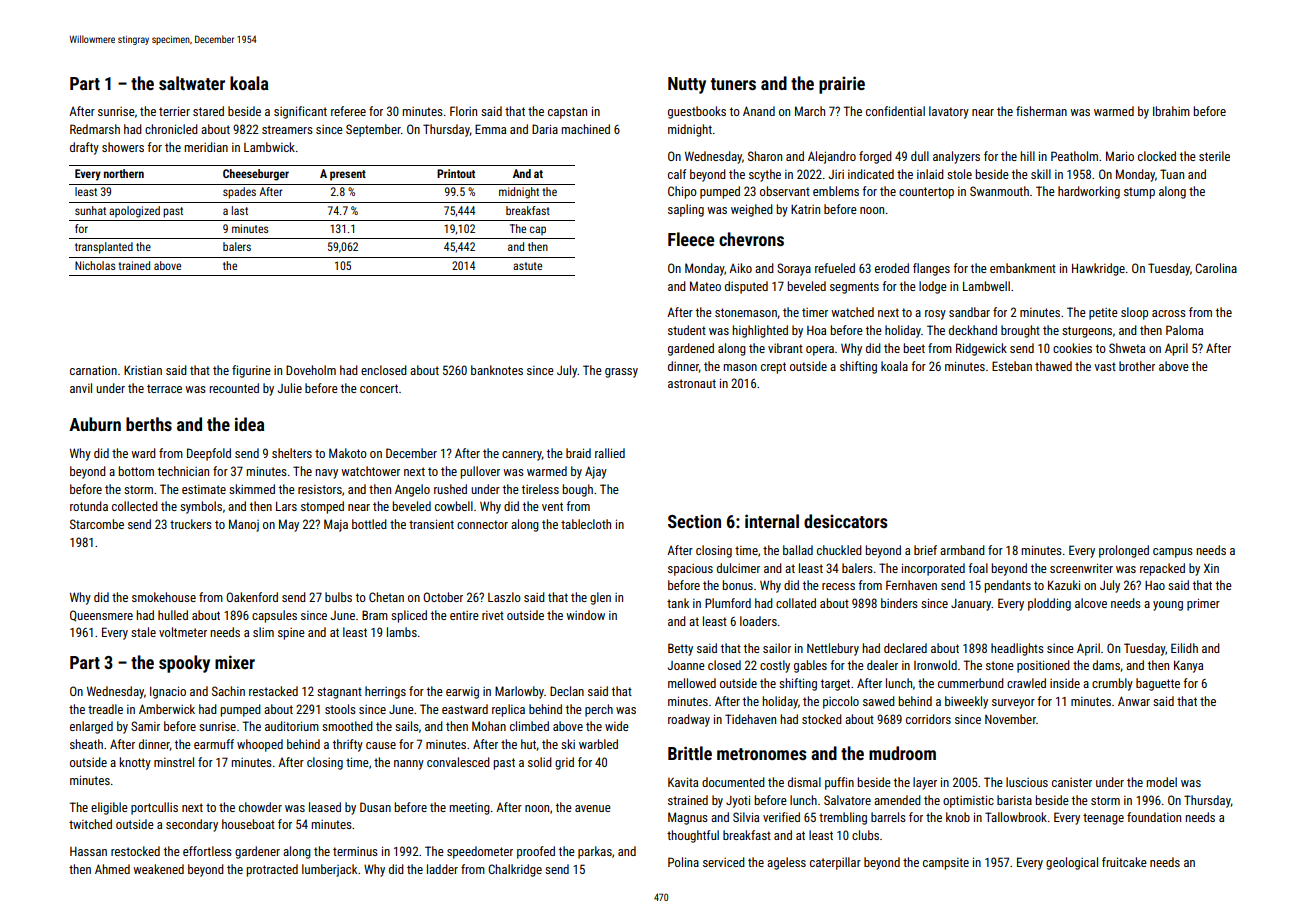  What do you see at coordinates (798, 550) in the document?
I see `ballad` at bounding box center [798, 550].
